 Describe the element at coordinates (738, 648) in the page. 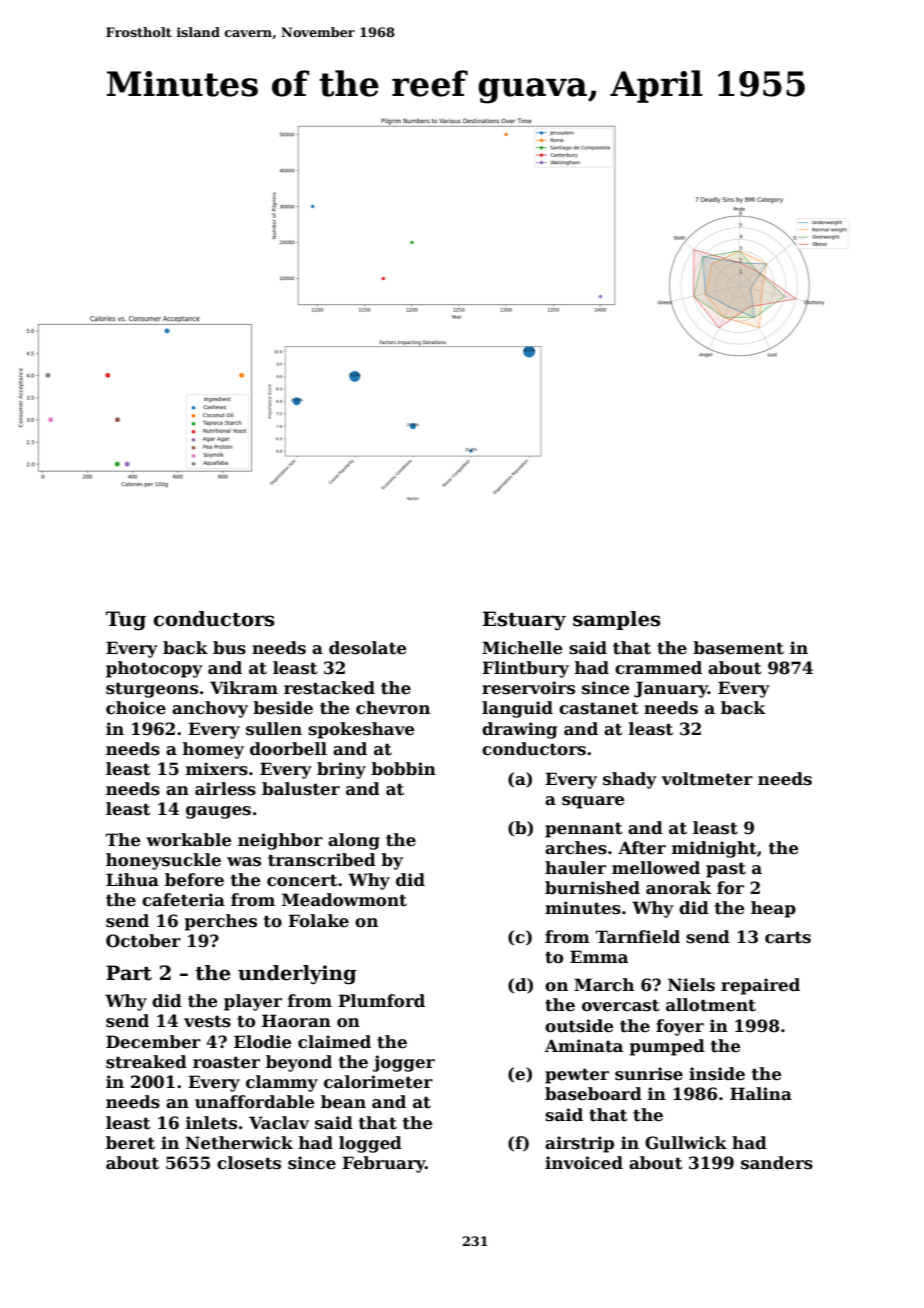

I see `basement` at that location.
